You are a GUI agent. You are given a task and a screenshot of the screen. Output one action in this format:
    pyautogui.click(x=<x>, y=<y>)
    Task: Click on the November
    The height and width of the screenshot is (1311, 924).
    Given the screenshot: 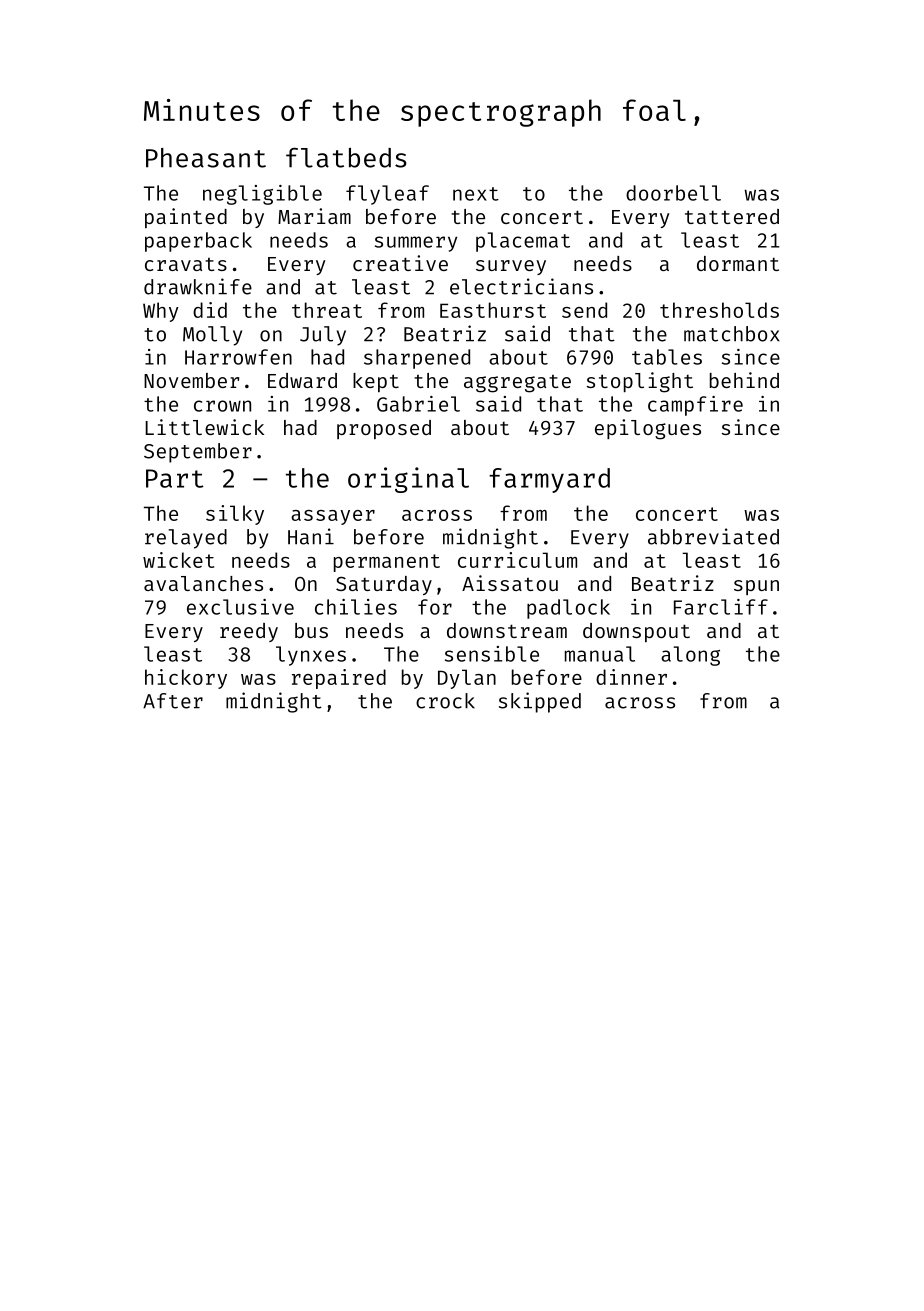 What is the action you would take?
    pyautogui.click(x=191, y=380)
